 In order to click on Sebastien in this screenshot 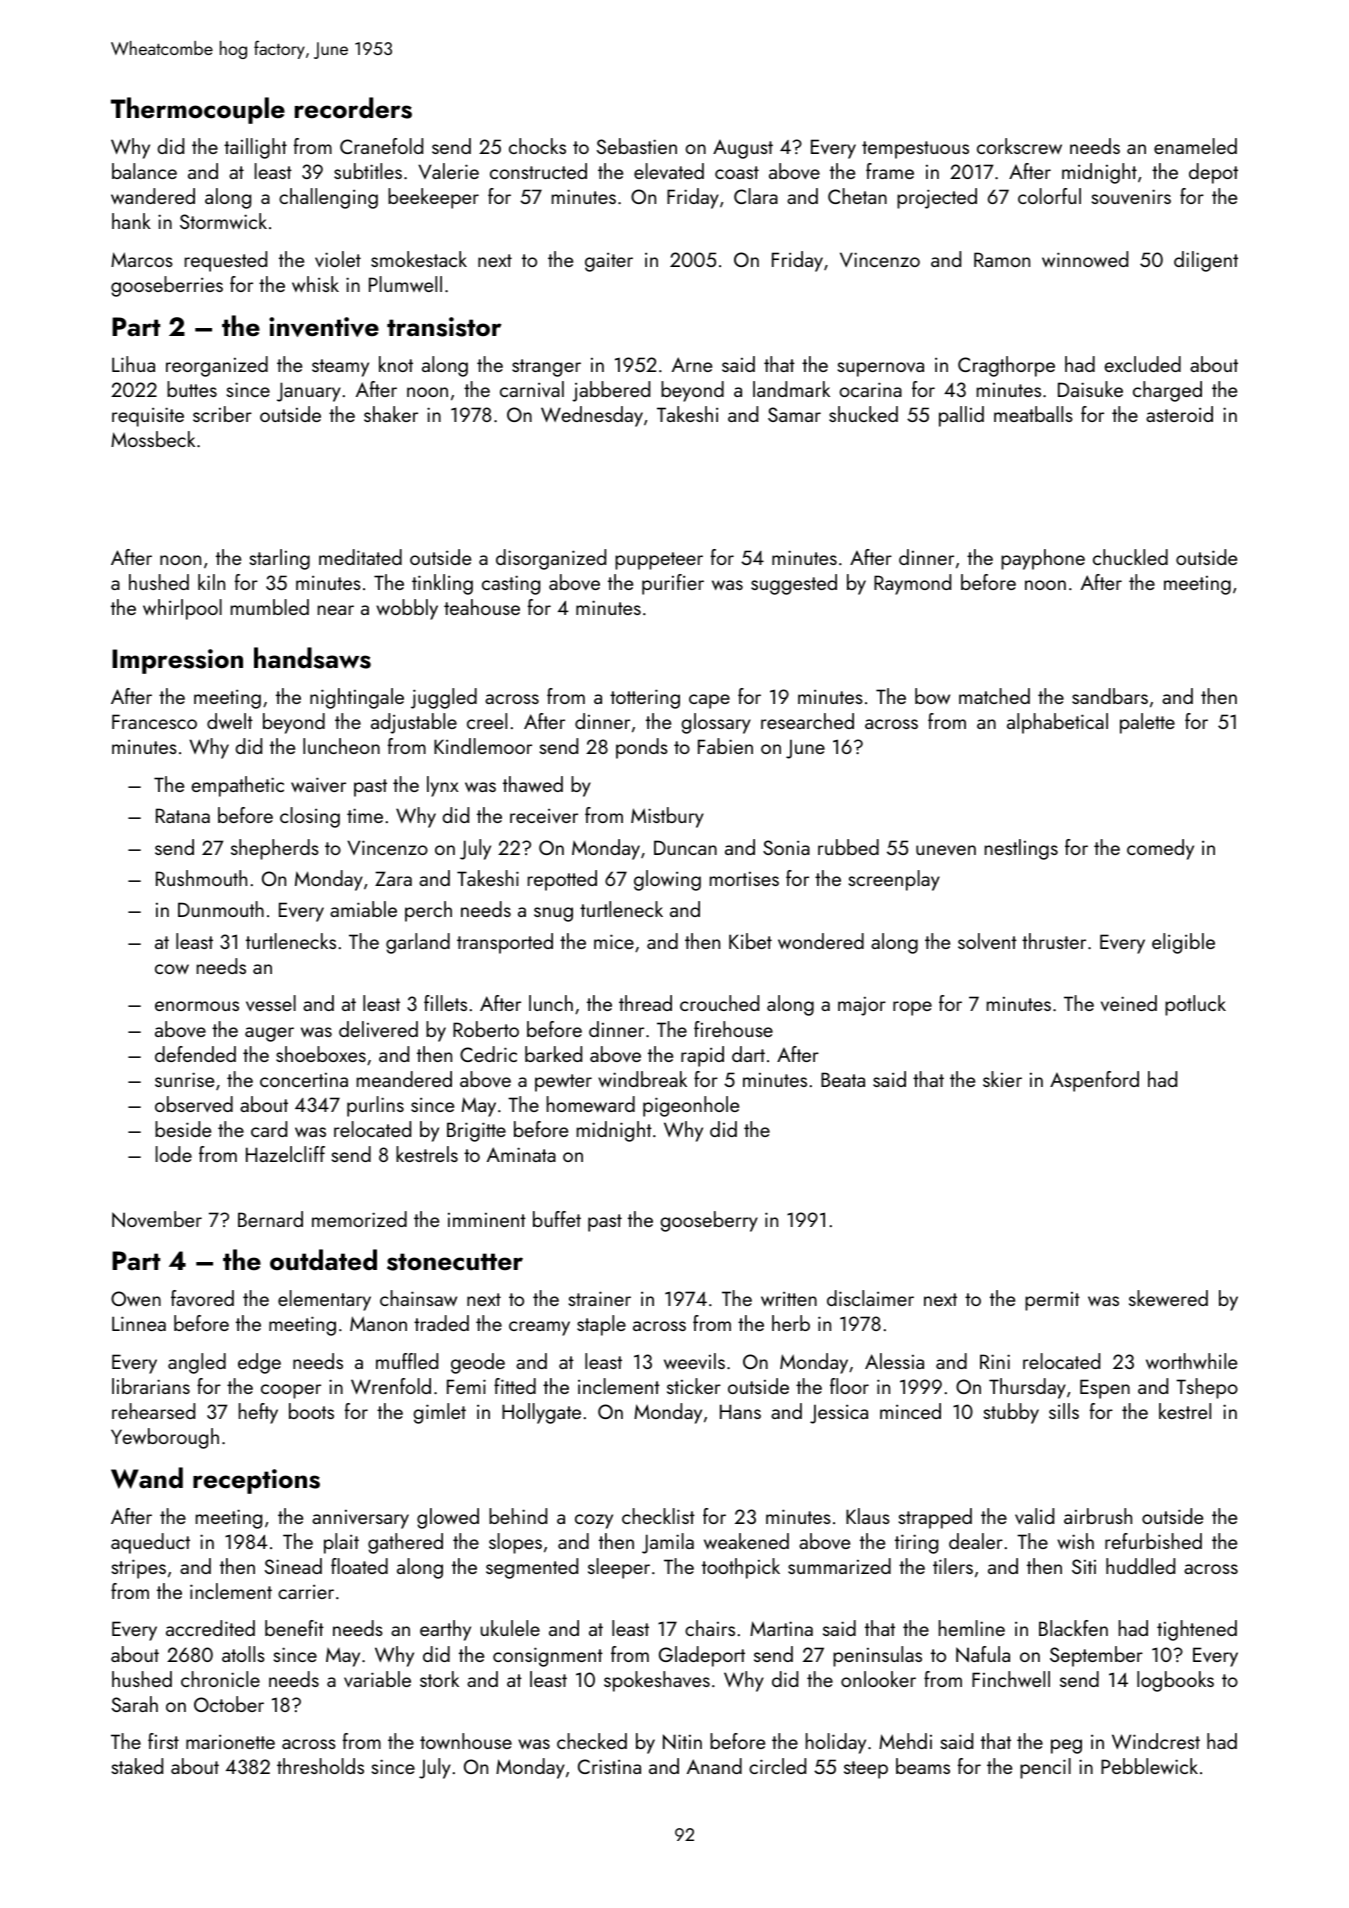, I will do `click(637, 146)`.
